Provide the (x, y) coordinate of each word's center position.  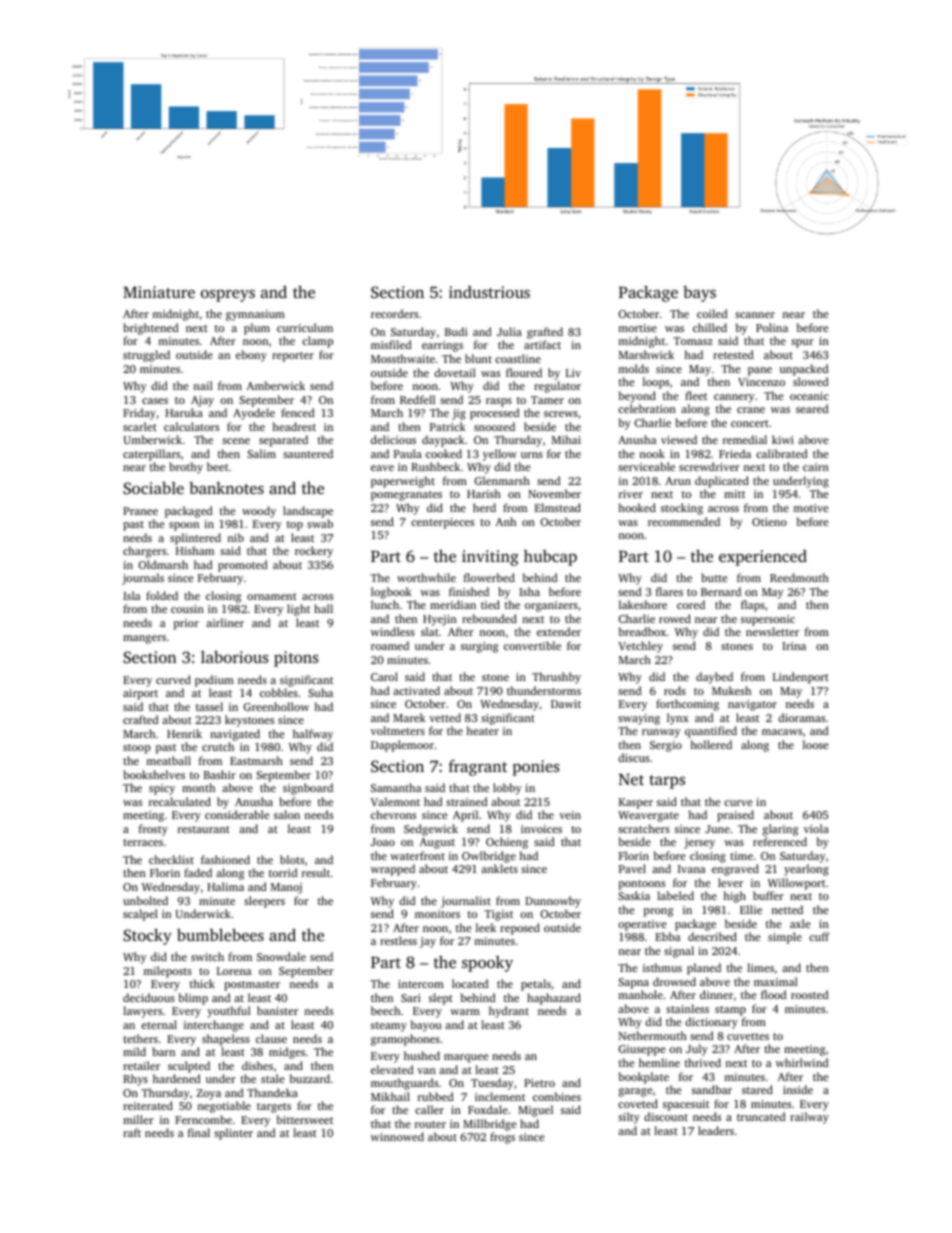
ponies (536, 768)
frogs (502, 1138)
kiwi (783, 439)
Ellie (751, 909)
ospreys (228, 296)
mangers (144, 639)
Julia (509, 331)
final (199, 1132)
